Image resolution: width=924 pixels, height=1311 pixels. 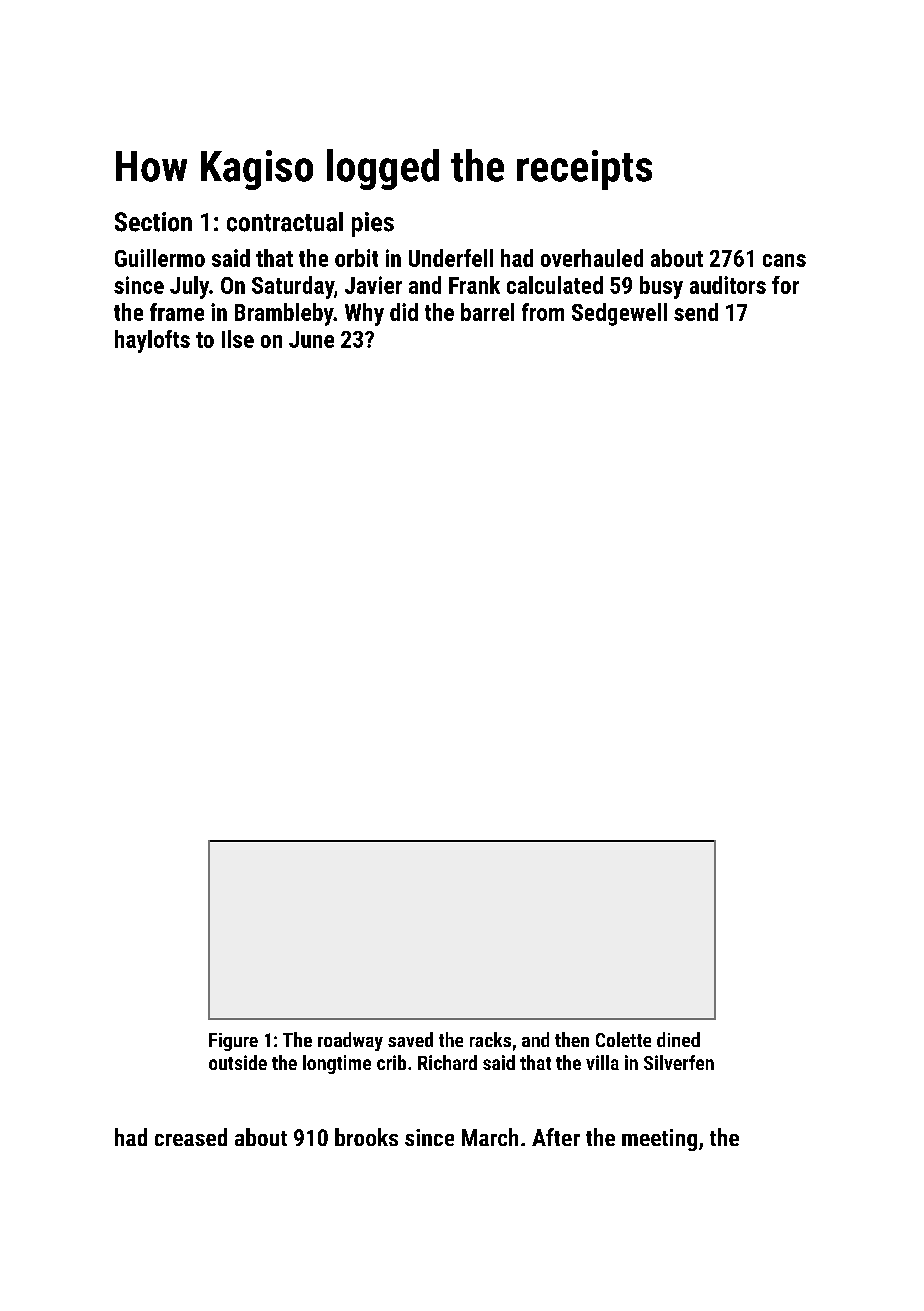 I want to click on Ilse, so click(x=238, y=339).
